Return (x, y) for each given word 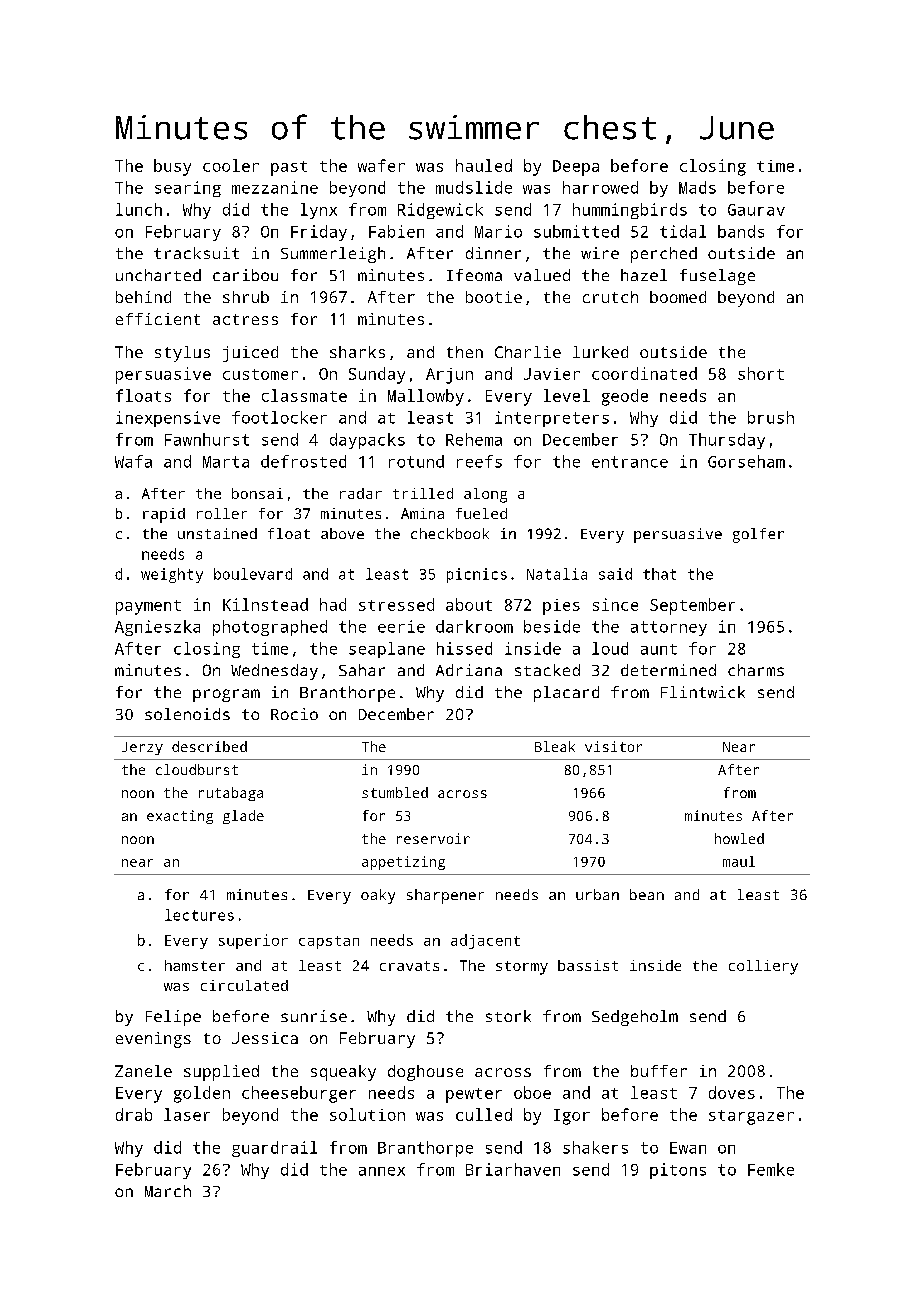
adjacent (485, 941)
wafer (381, 165)
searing (188, 189)
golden (202, 1094)
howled (739, 838)
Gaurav (756, 210)
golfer (758, 535)
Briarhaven (513, 1169)
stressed (396, 604)
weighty (172, 575)
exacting (180, 817)
